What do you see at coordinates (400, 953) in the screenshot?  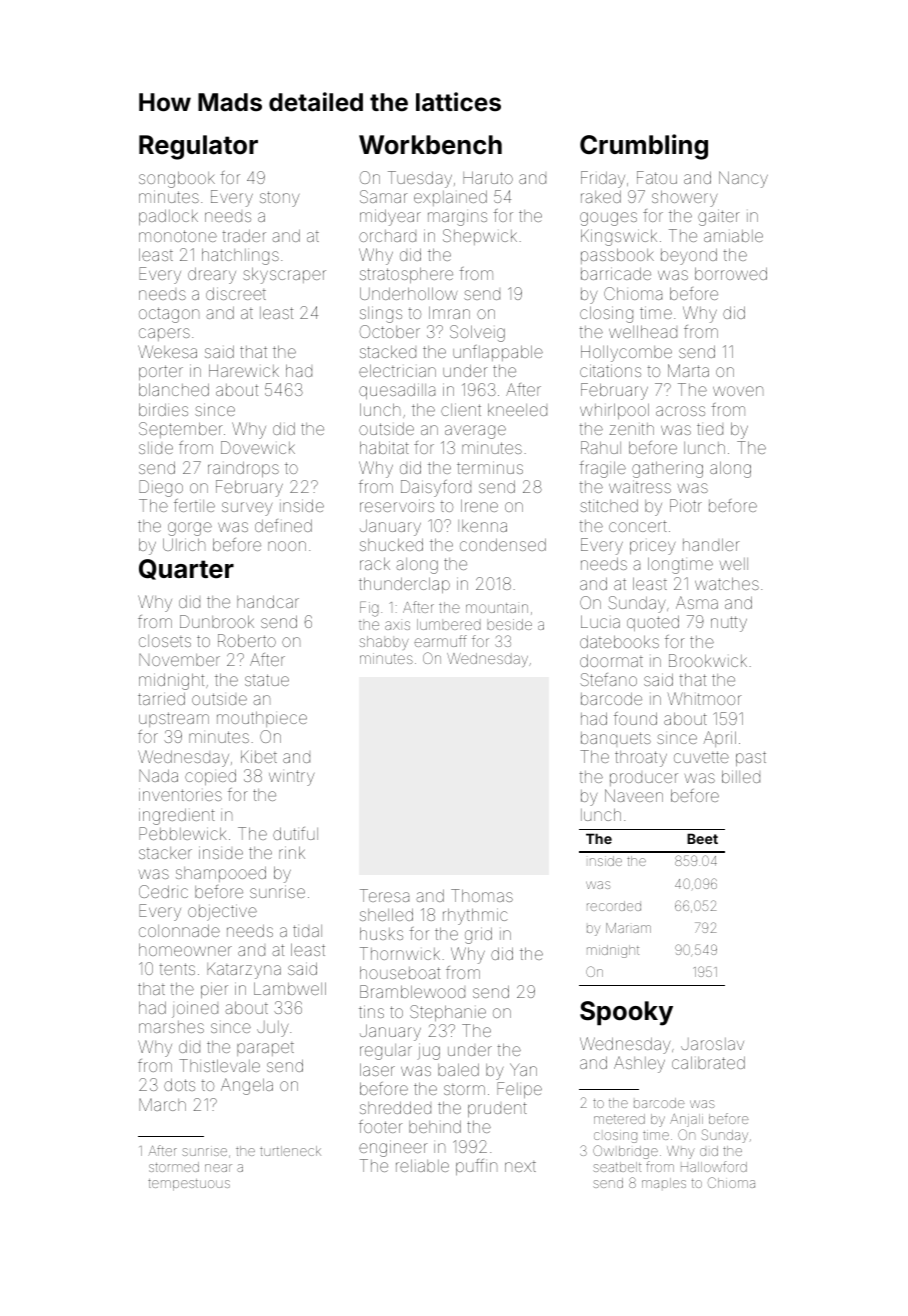 I see `Thornwick` at bounding box center [400, 953].
